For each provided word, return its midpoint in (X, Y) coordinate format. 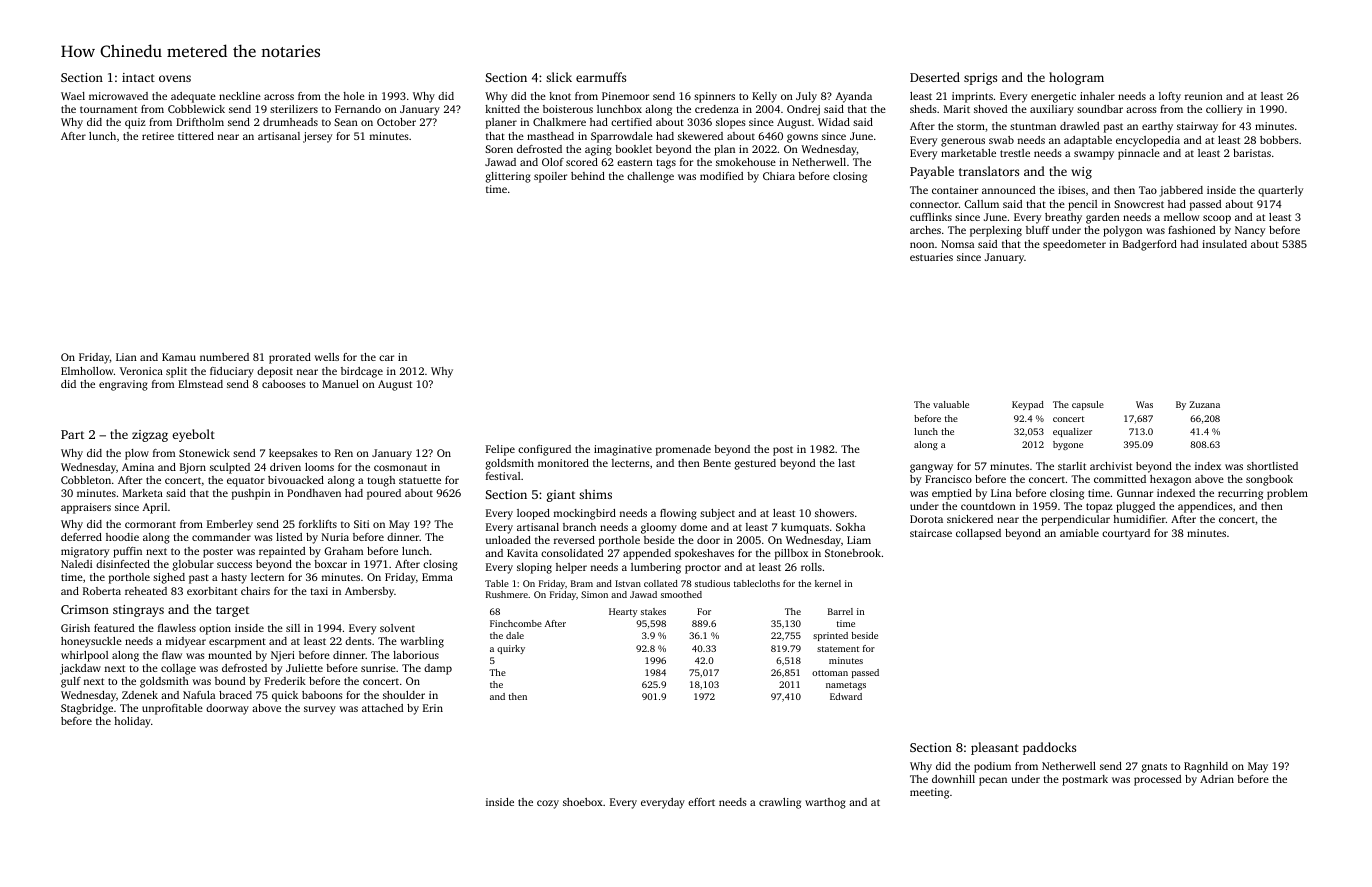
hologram (1076, 78)
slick (559, 77)
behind (588, 176)
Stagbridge (87, 709)
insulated (1224, 244)
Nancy (1250, 231)
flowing (678, 514)
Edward (846, 696)
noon (922, 245)
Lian (126, 357)
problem (1287, 494)
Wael (73, 96)
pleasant (995, 748)
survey (320, 710)
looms (319, 467)
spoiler (550, 177)
